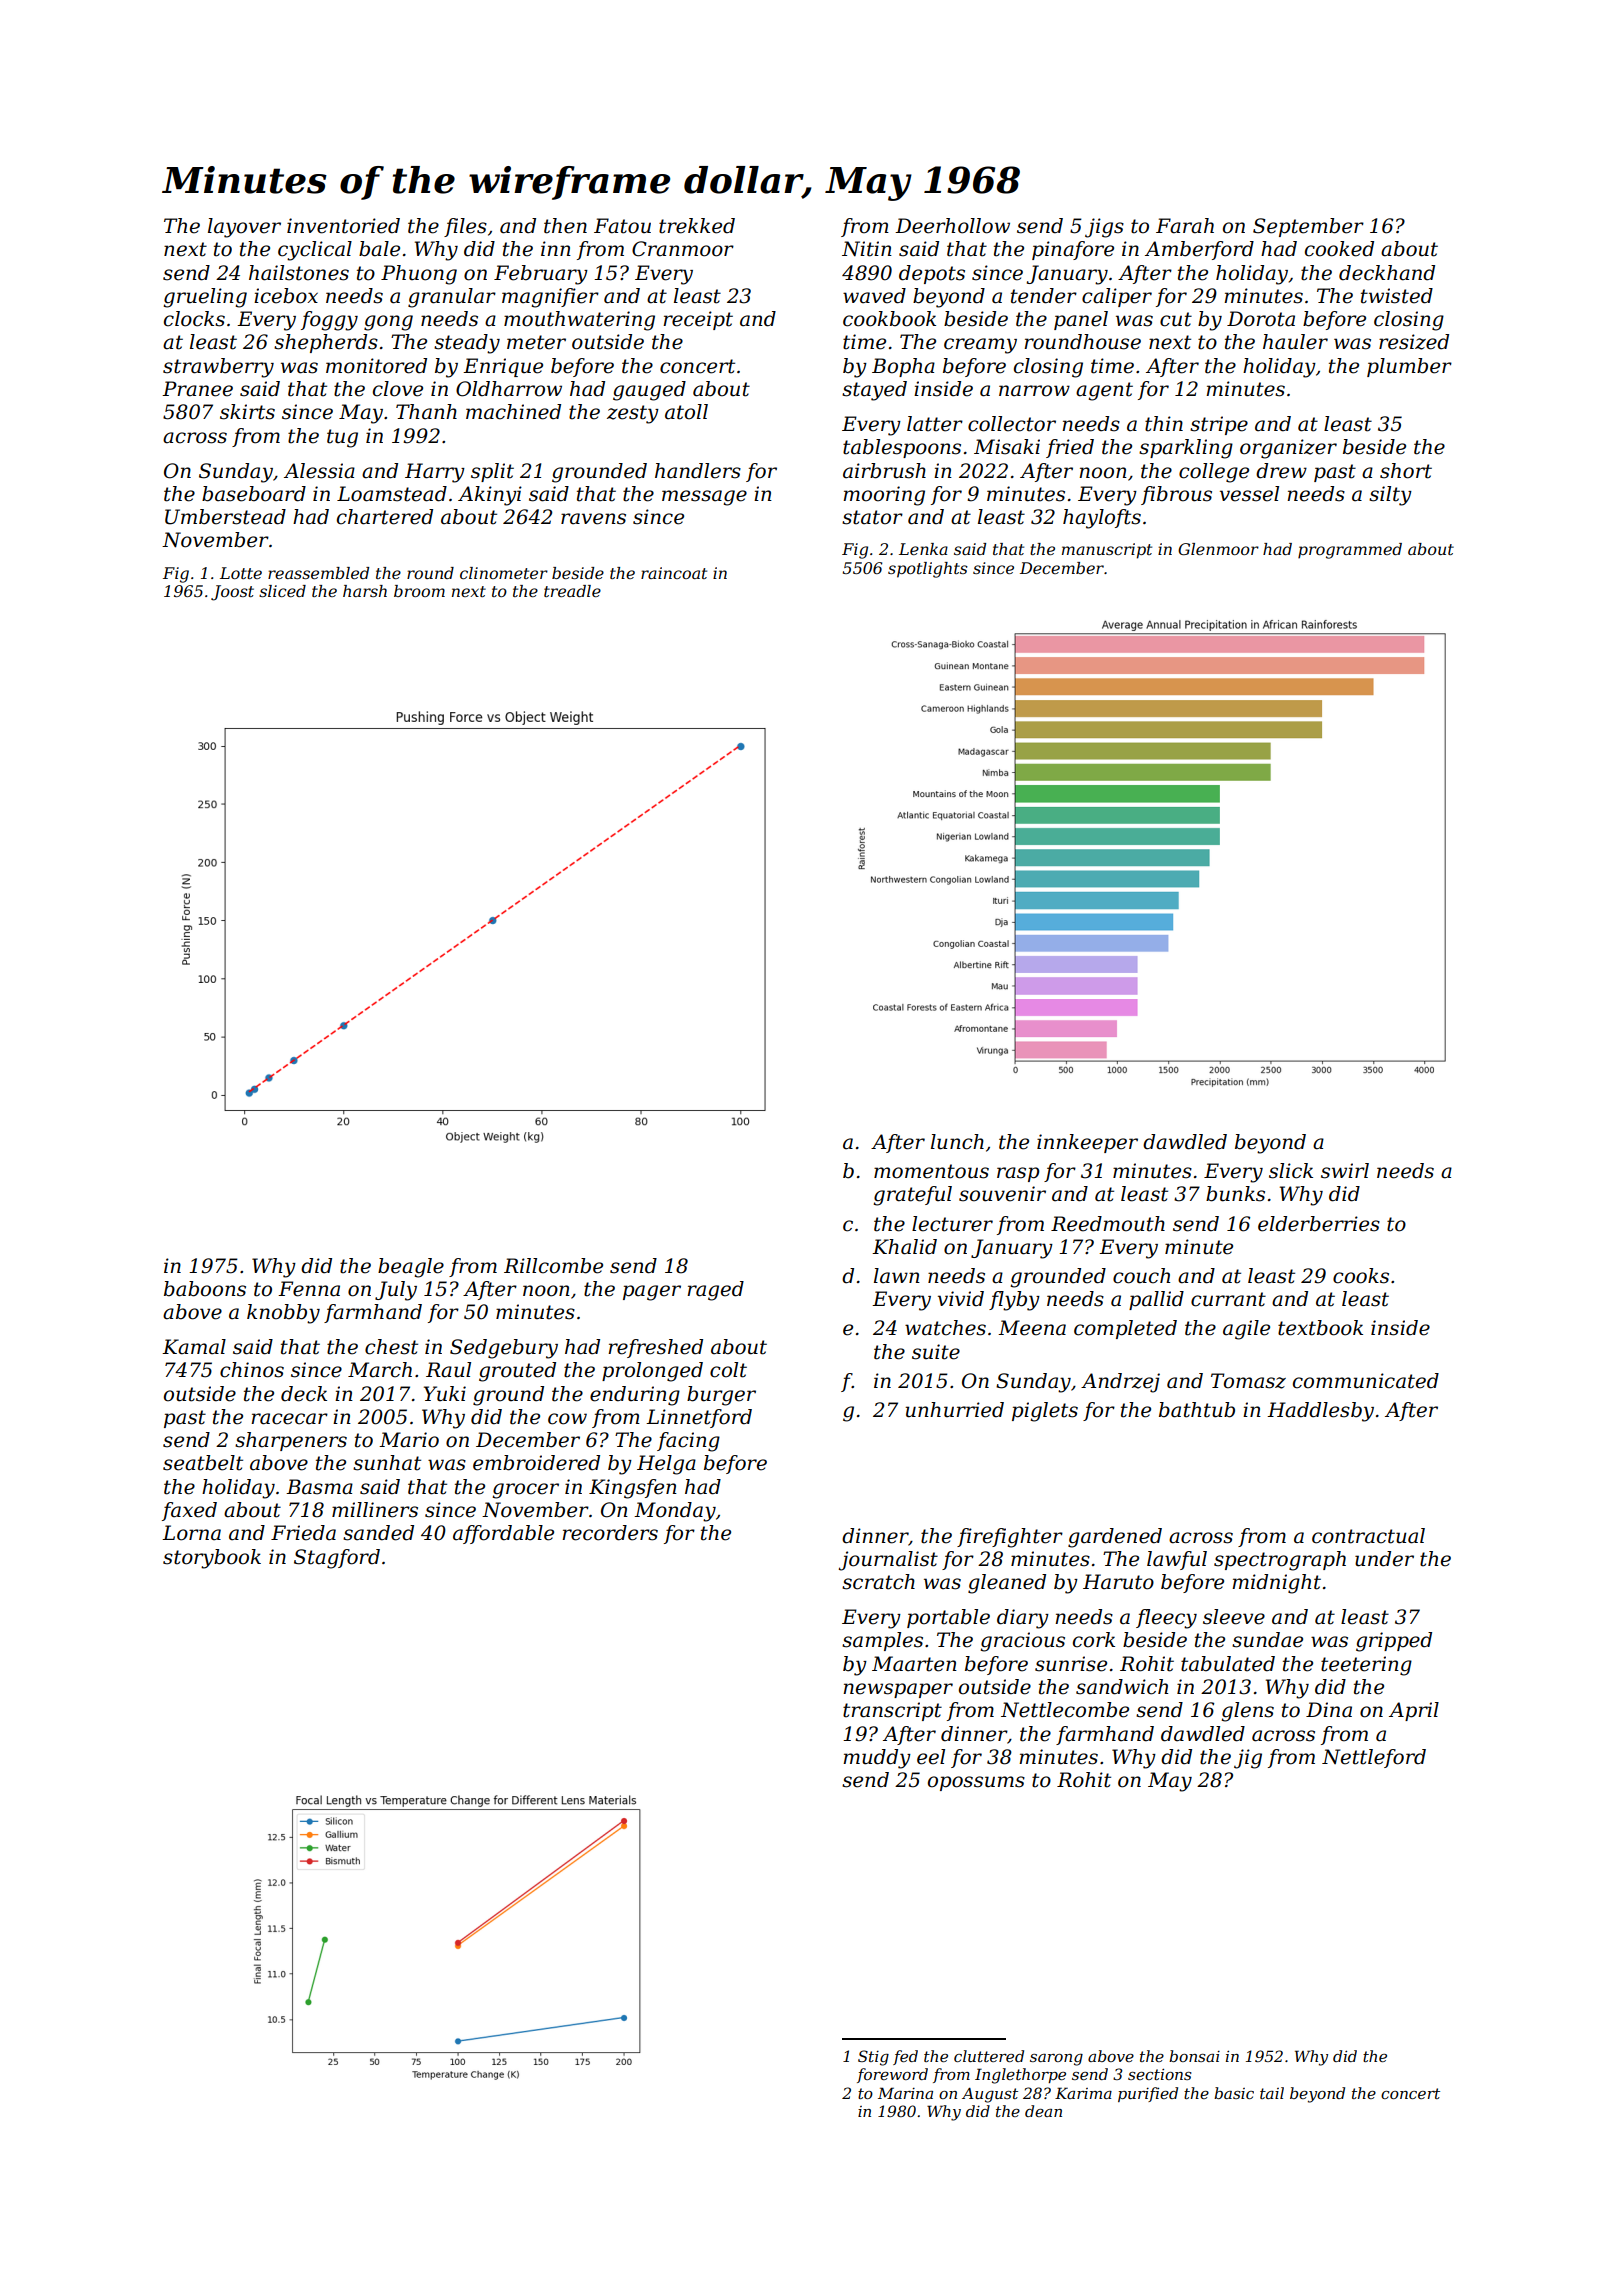 The height and width of the document is (2292, 1620). Describe the element at coordinates (465, 227) in the document. I see `files` at that location.
